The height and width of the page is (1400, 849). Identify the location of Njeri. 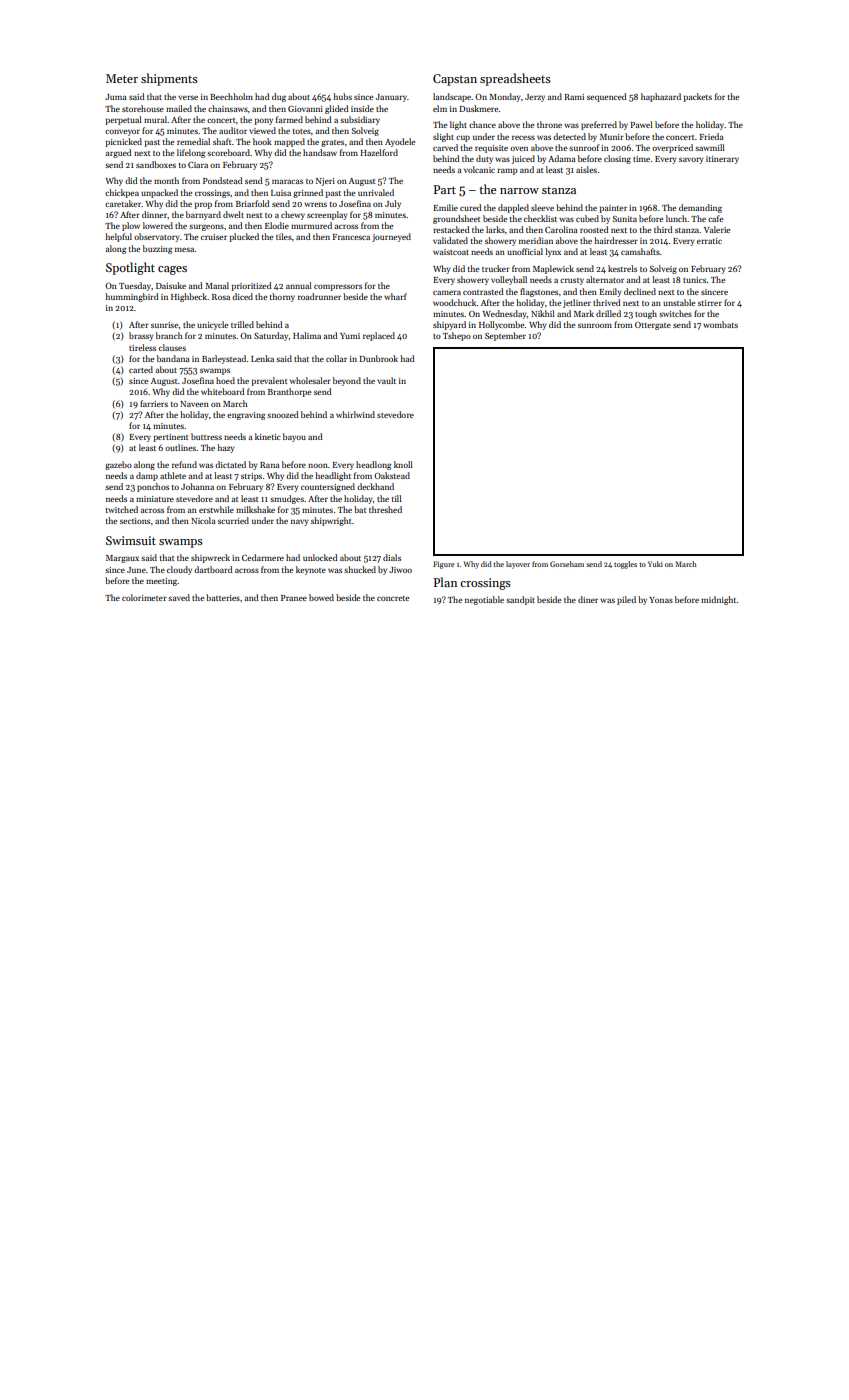
(325, 182).
